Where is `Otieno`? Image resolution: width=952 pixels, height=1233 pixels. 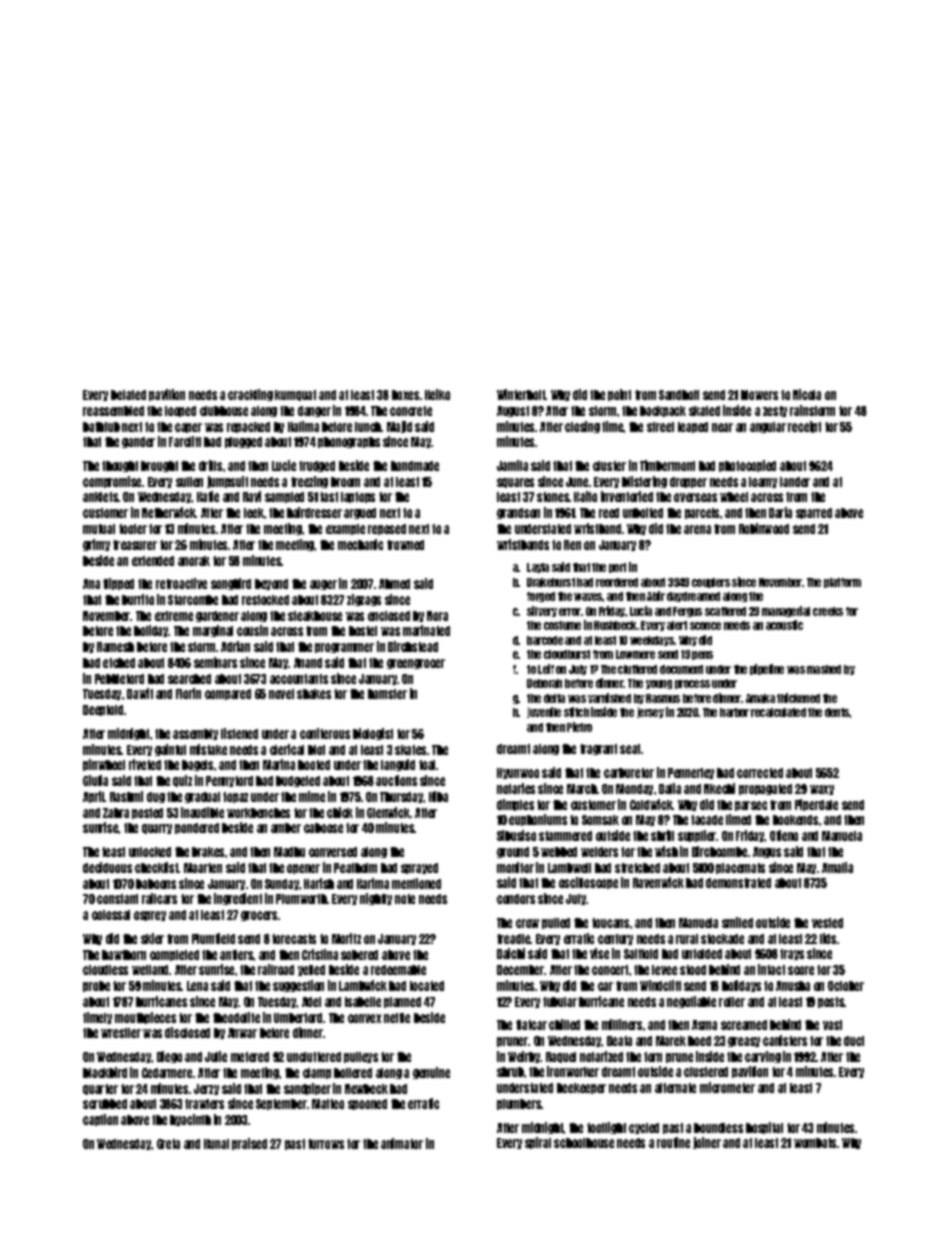
Otieno is located at coordinates (784, 835).
